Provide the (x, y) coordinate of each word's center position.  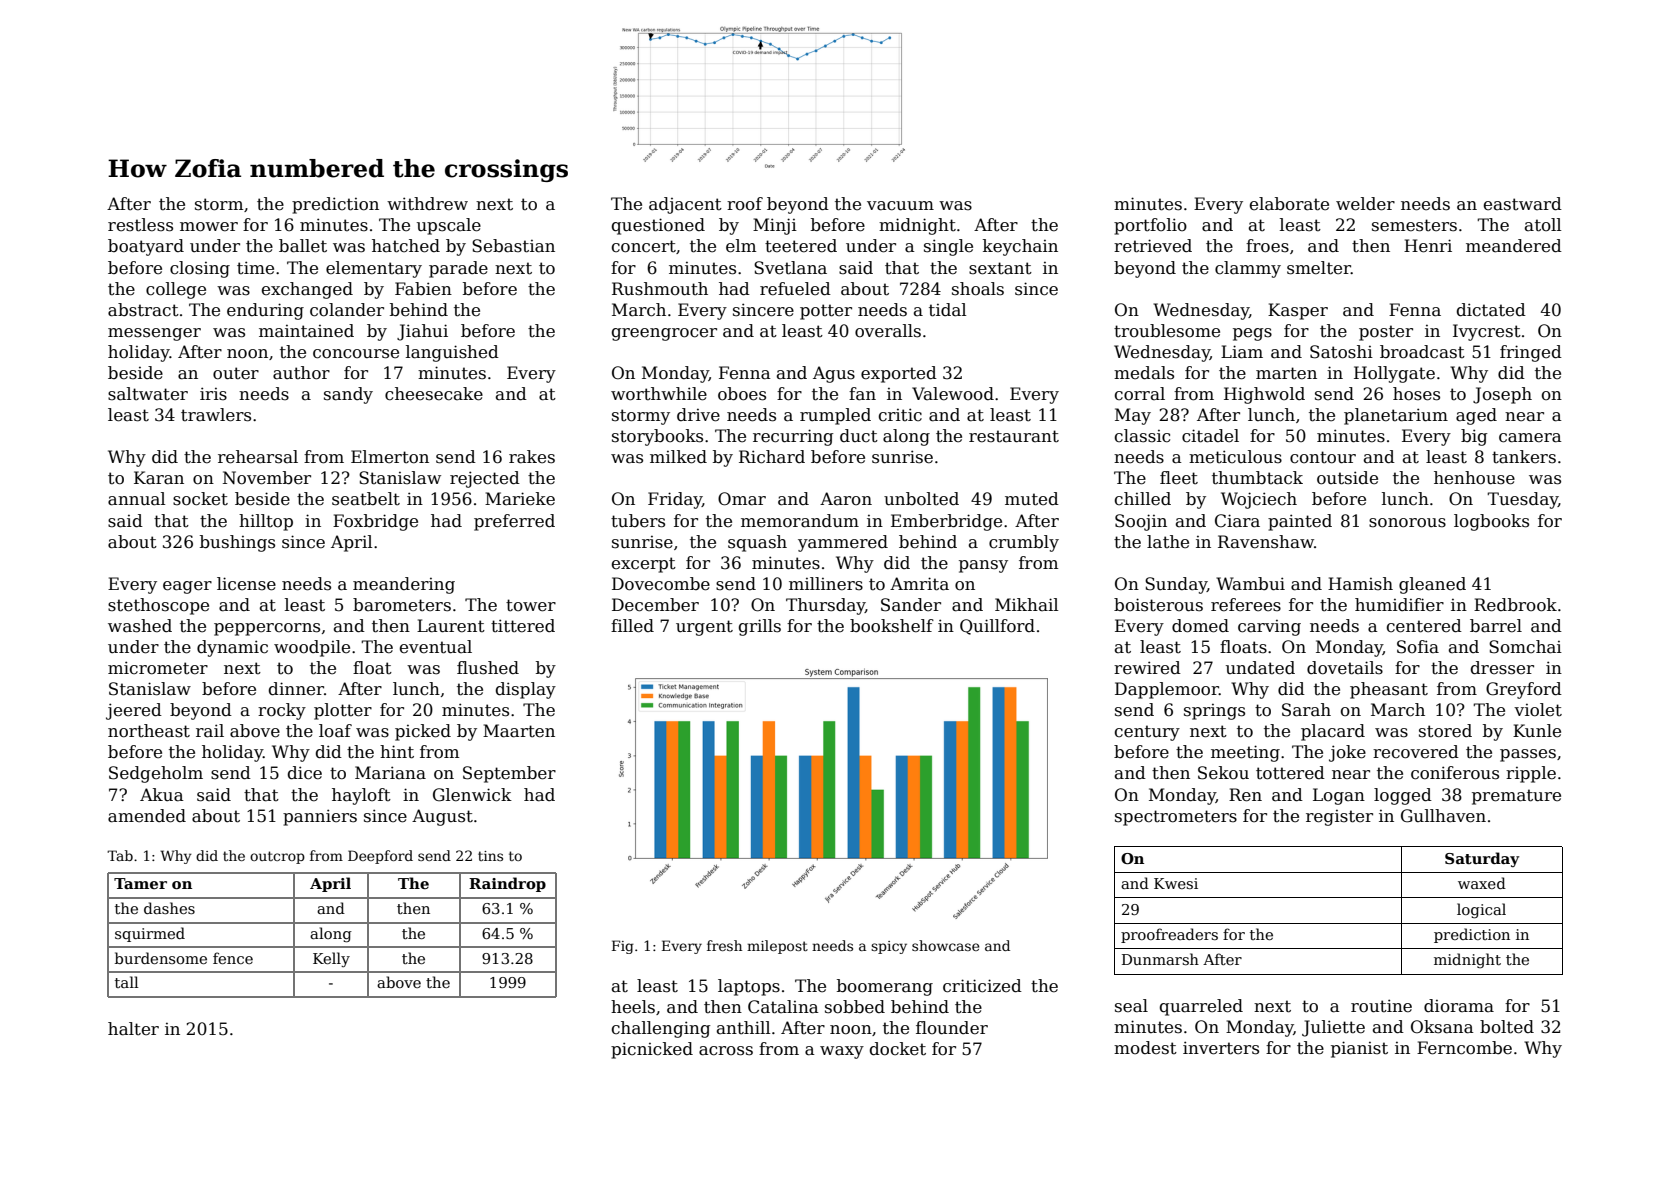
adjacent (685, 205)
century (1147, 733)
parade (458, 269)
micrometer (158, 668)
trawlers (216, 415)
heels (633, 1007)
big (1474, 437)
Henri (1428, 246)
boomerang (885, 987)
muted (1032, 499)
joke (1347, 753)
